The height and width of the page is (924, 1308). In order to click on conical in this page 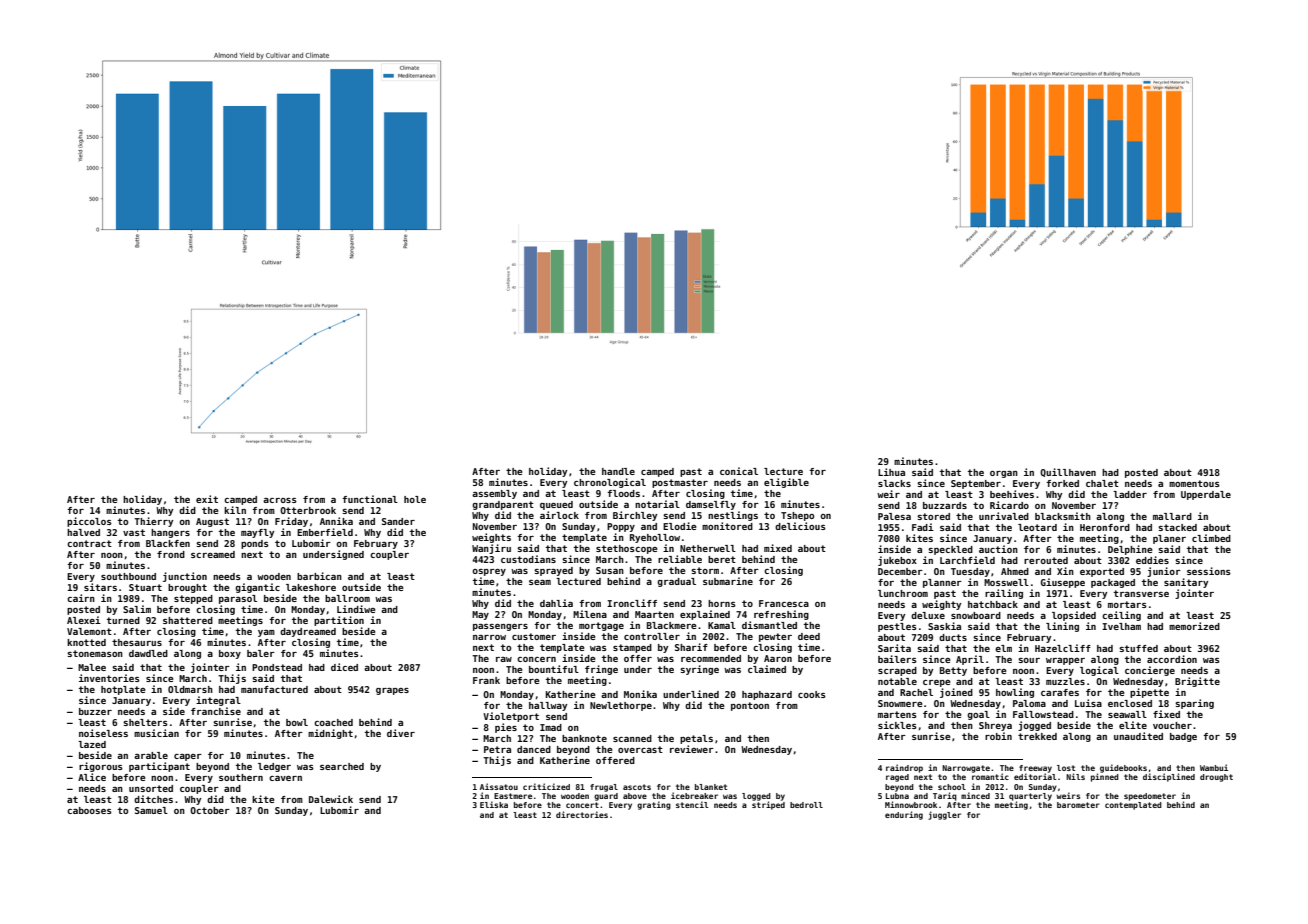, I will do `click(739, 471)`.
